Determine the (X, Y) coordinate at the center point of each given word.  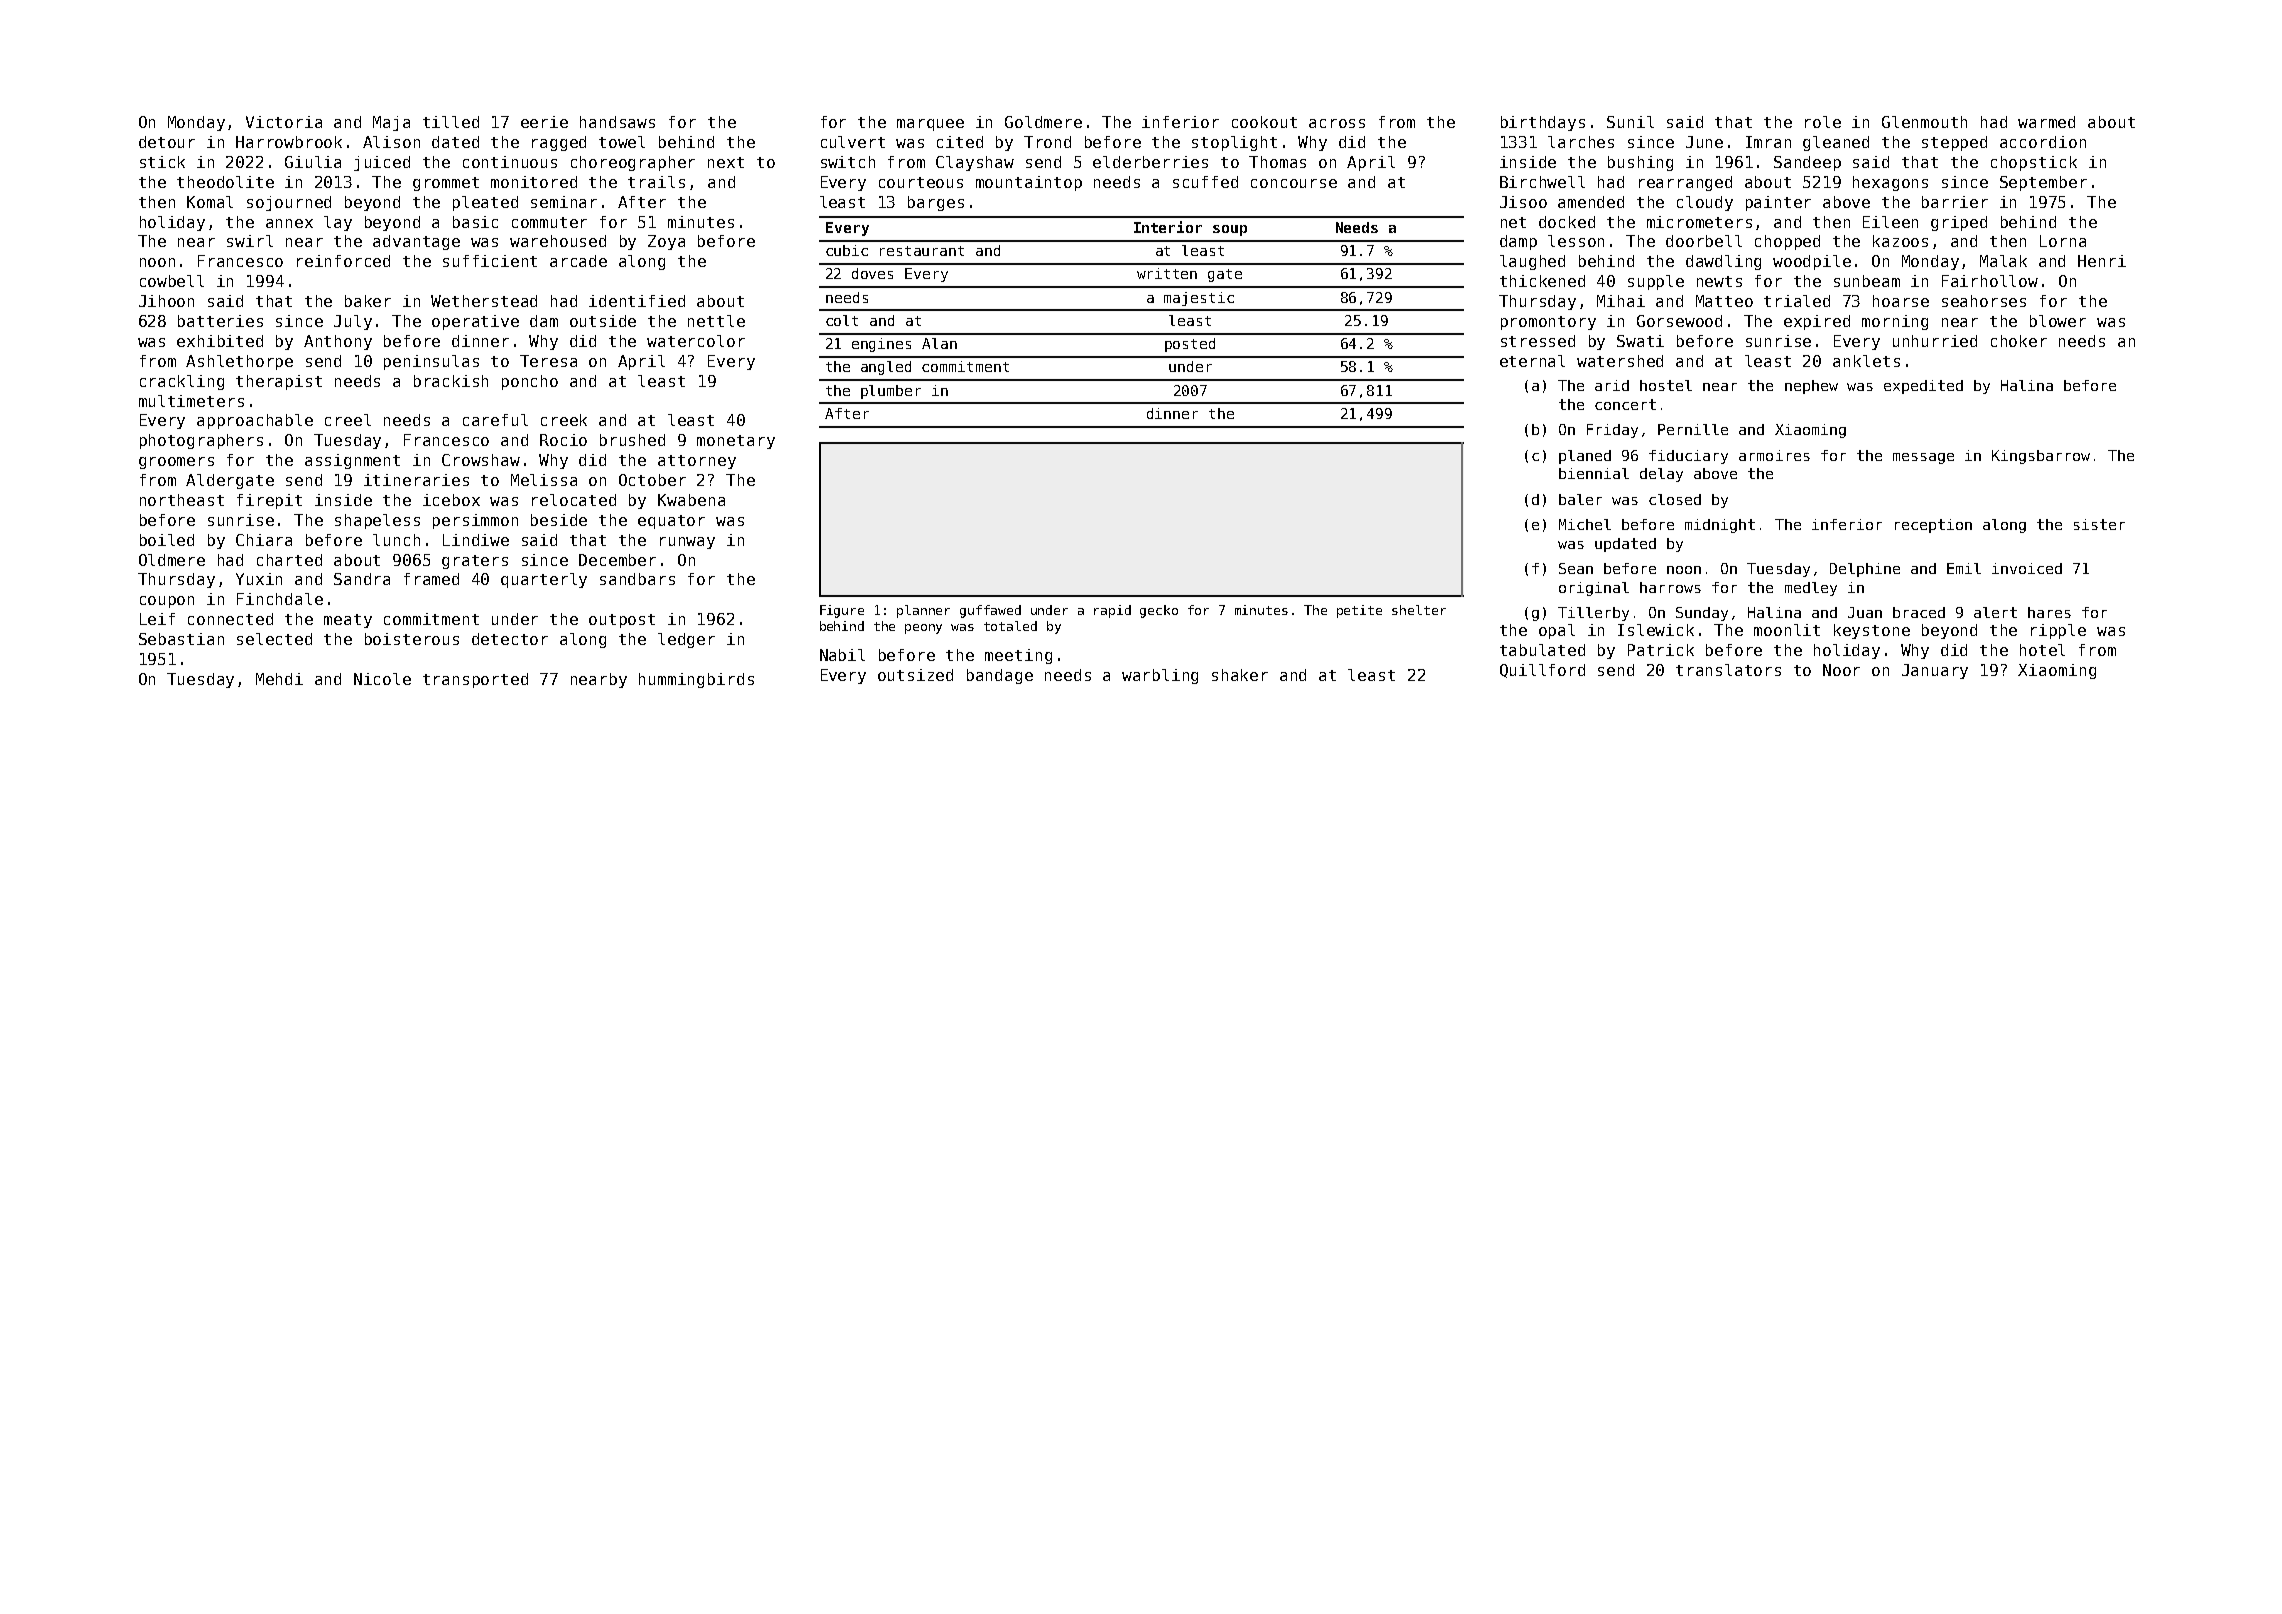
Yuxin (259, 579)
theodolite (225, 182)
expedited (1923, 387)
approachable (255, 421)
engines (881, 345)
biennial (1594, 473)
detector (510, 639)
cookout (1264, 122)
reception (1933, 526)
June (1704, 142)
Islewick (1656, 630)
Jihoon (166, 301)
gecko (1159, 611)
